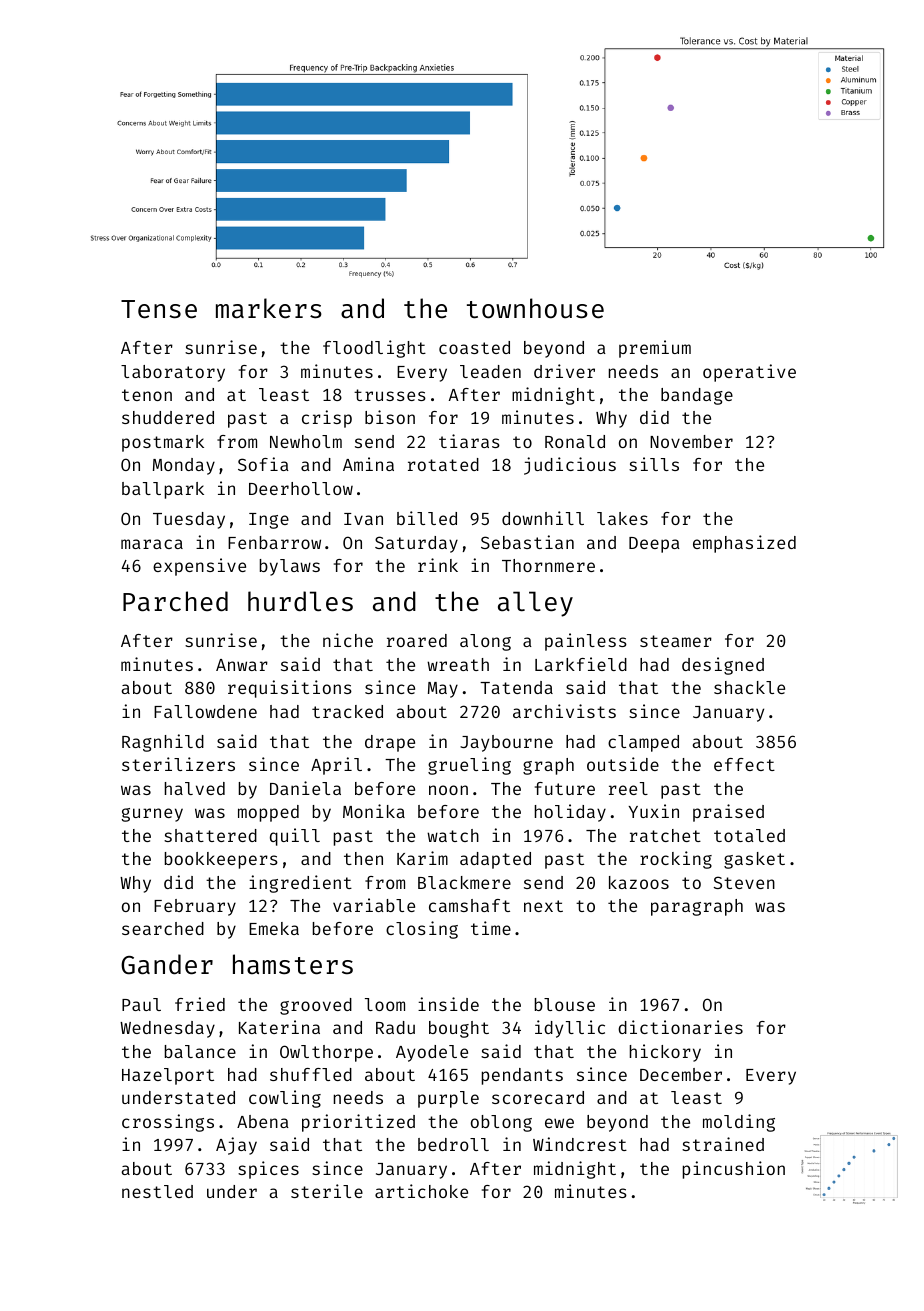  What do you see at coordinates (368, 464) in the document?
I see `Amina` at bounding box center [368, 464].
